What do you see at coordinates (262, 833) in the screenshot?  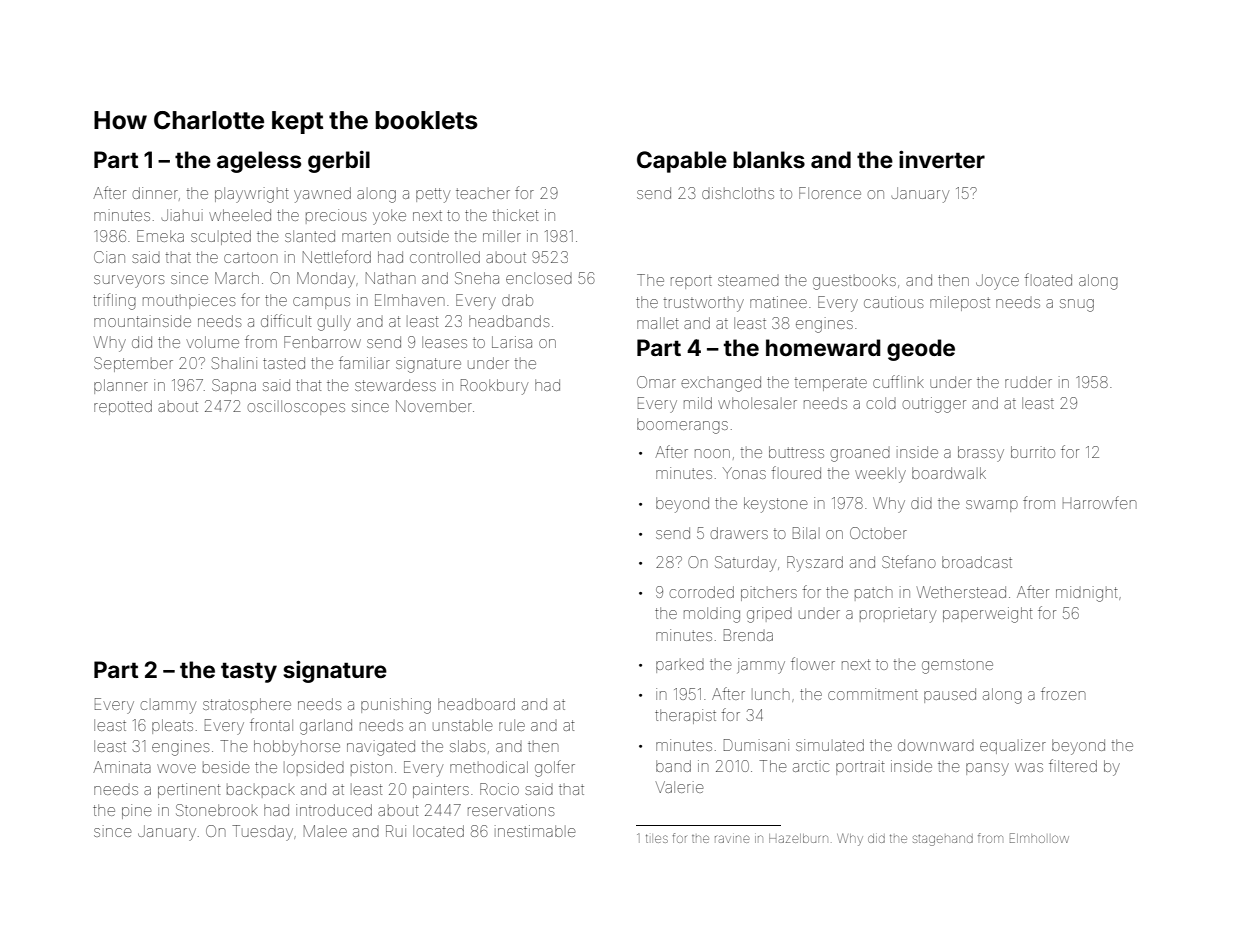 I see `Tuesday` at bounding box center [262, 833].
